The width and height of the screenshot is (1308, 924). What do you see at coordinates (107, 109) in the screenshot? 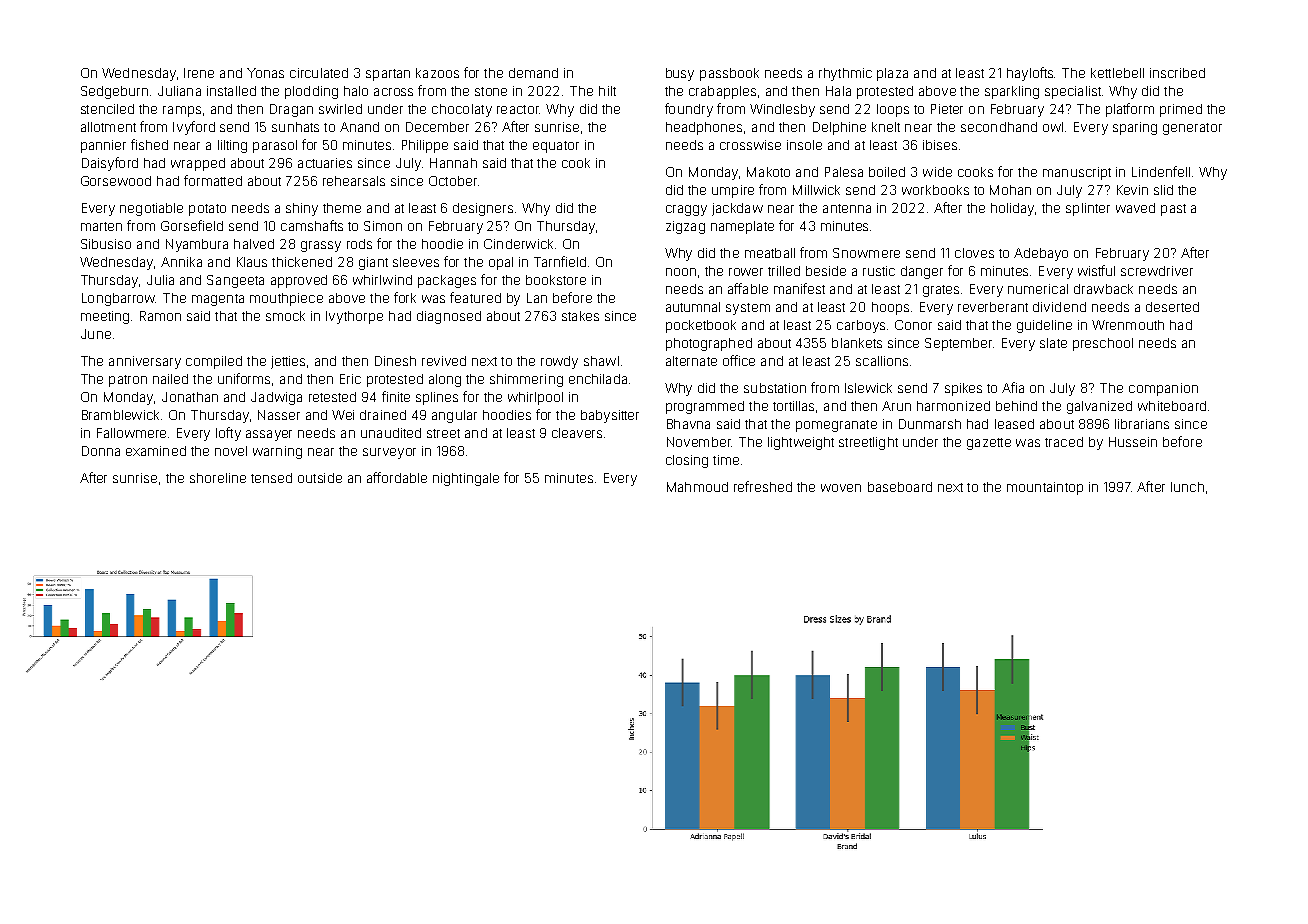
I see `stenciled` at bounding box center [107, 109].
